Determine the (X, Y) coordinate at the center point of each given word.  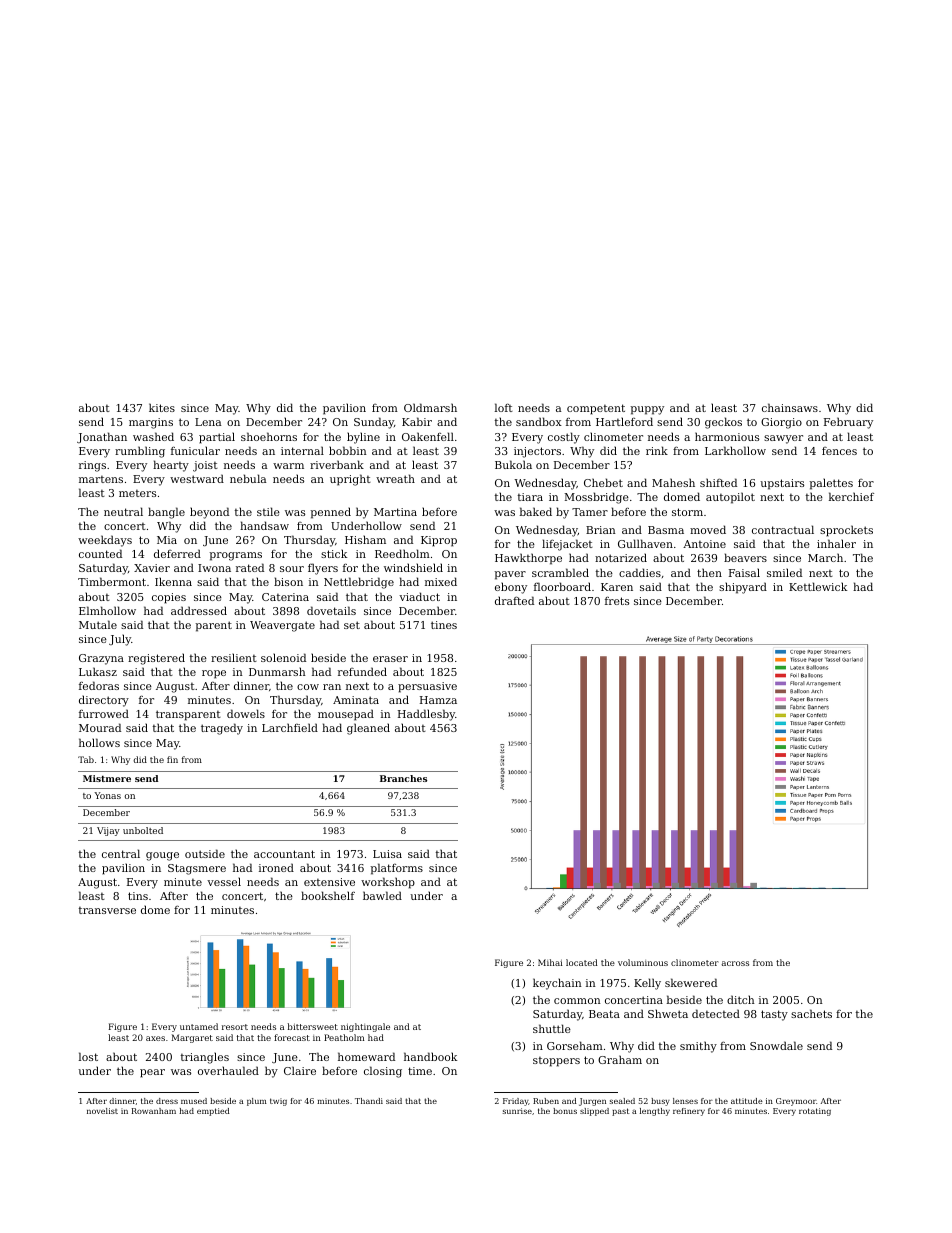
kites (162, 407)
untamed (199, 1026)
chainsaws (790, 407)
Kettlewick (818, 586)
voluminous (643, 962)
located (582, 962)
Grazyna (101, 659)
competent (596, 409)
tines (444, 625)
